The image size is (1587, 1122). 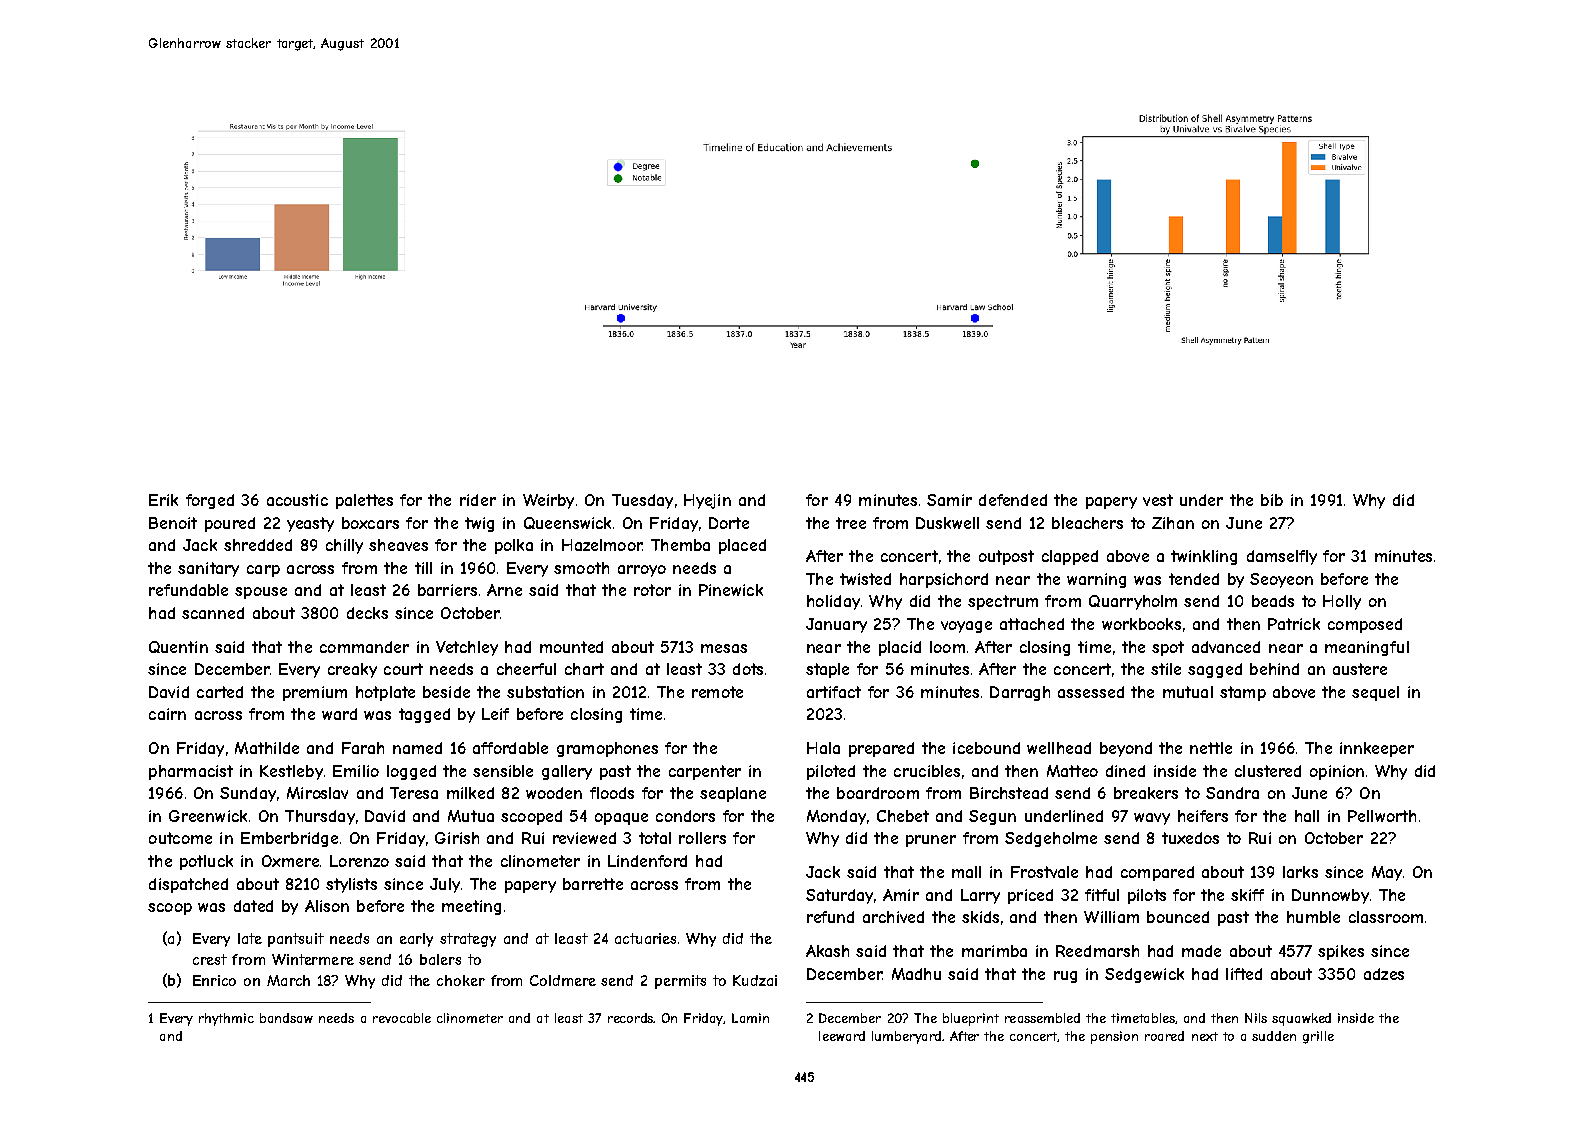 I want to click on acoustic, so click(x=297, y=500).
